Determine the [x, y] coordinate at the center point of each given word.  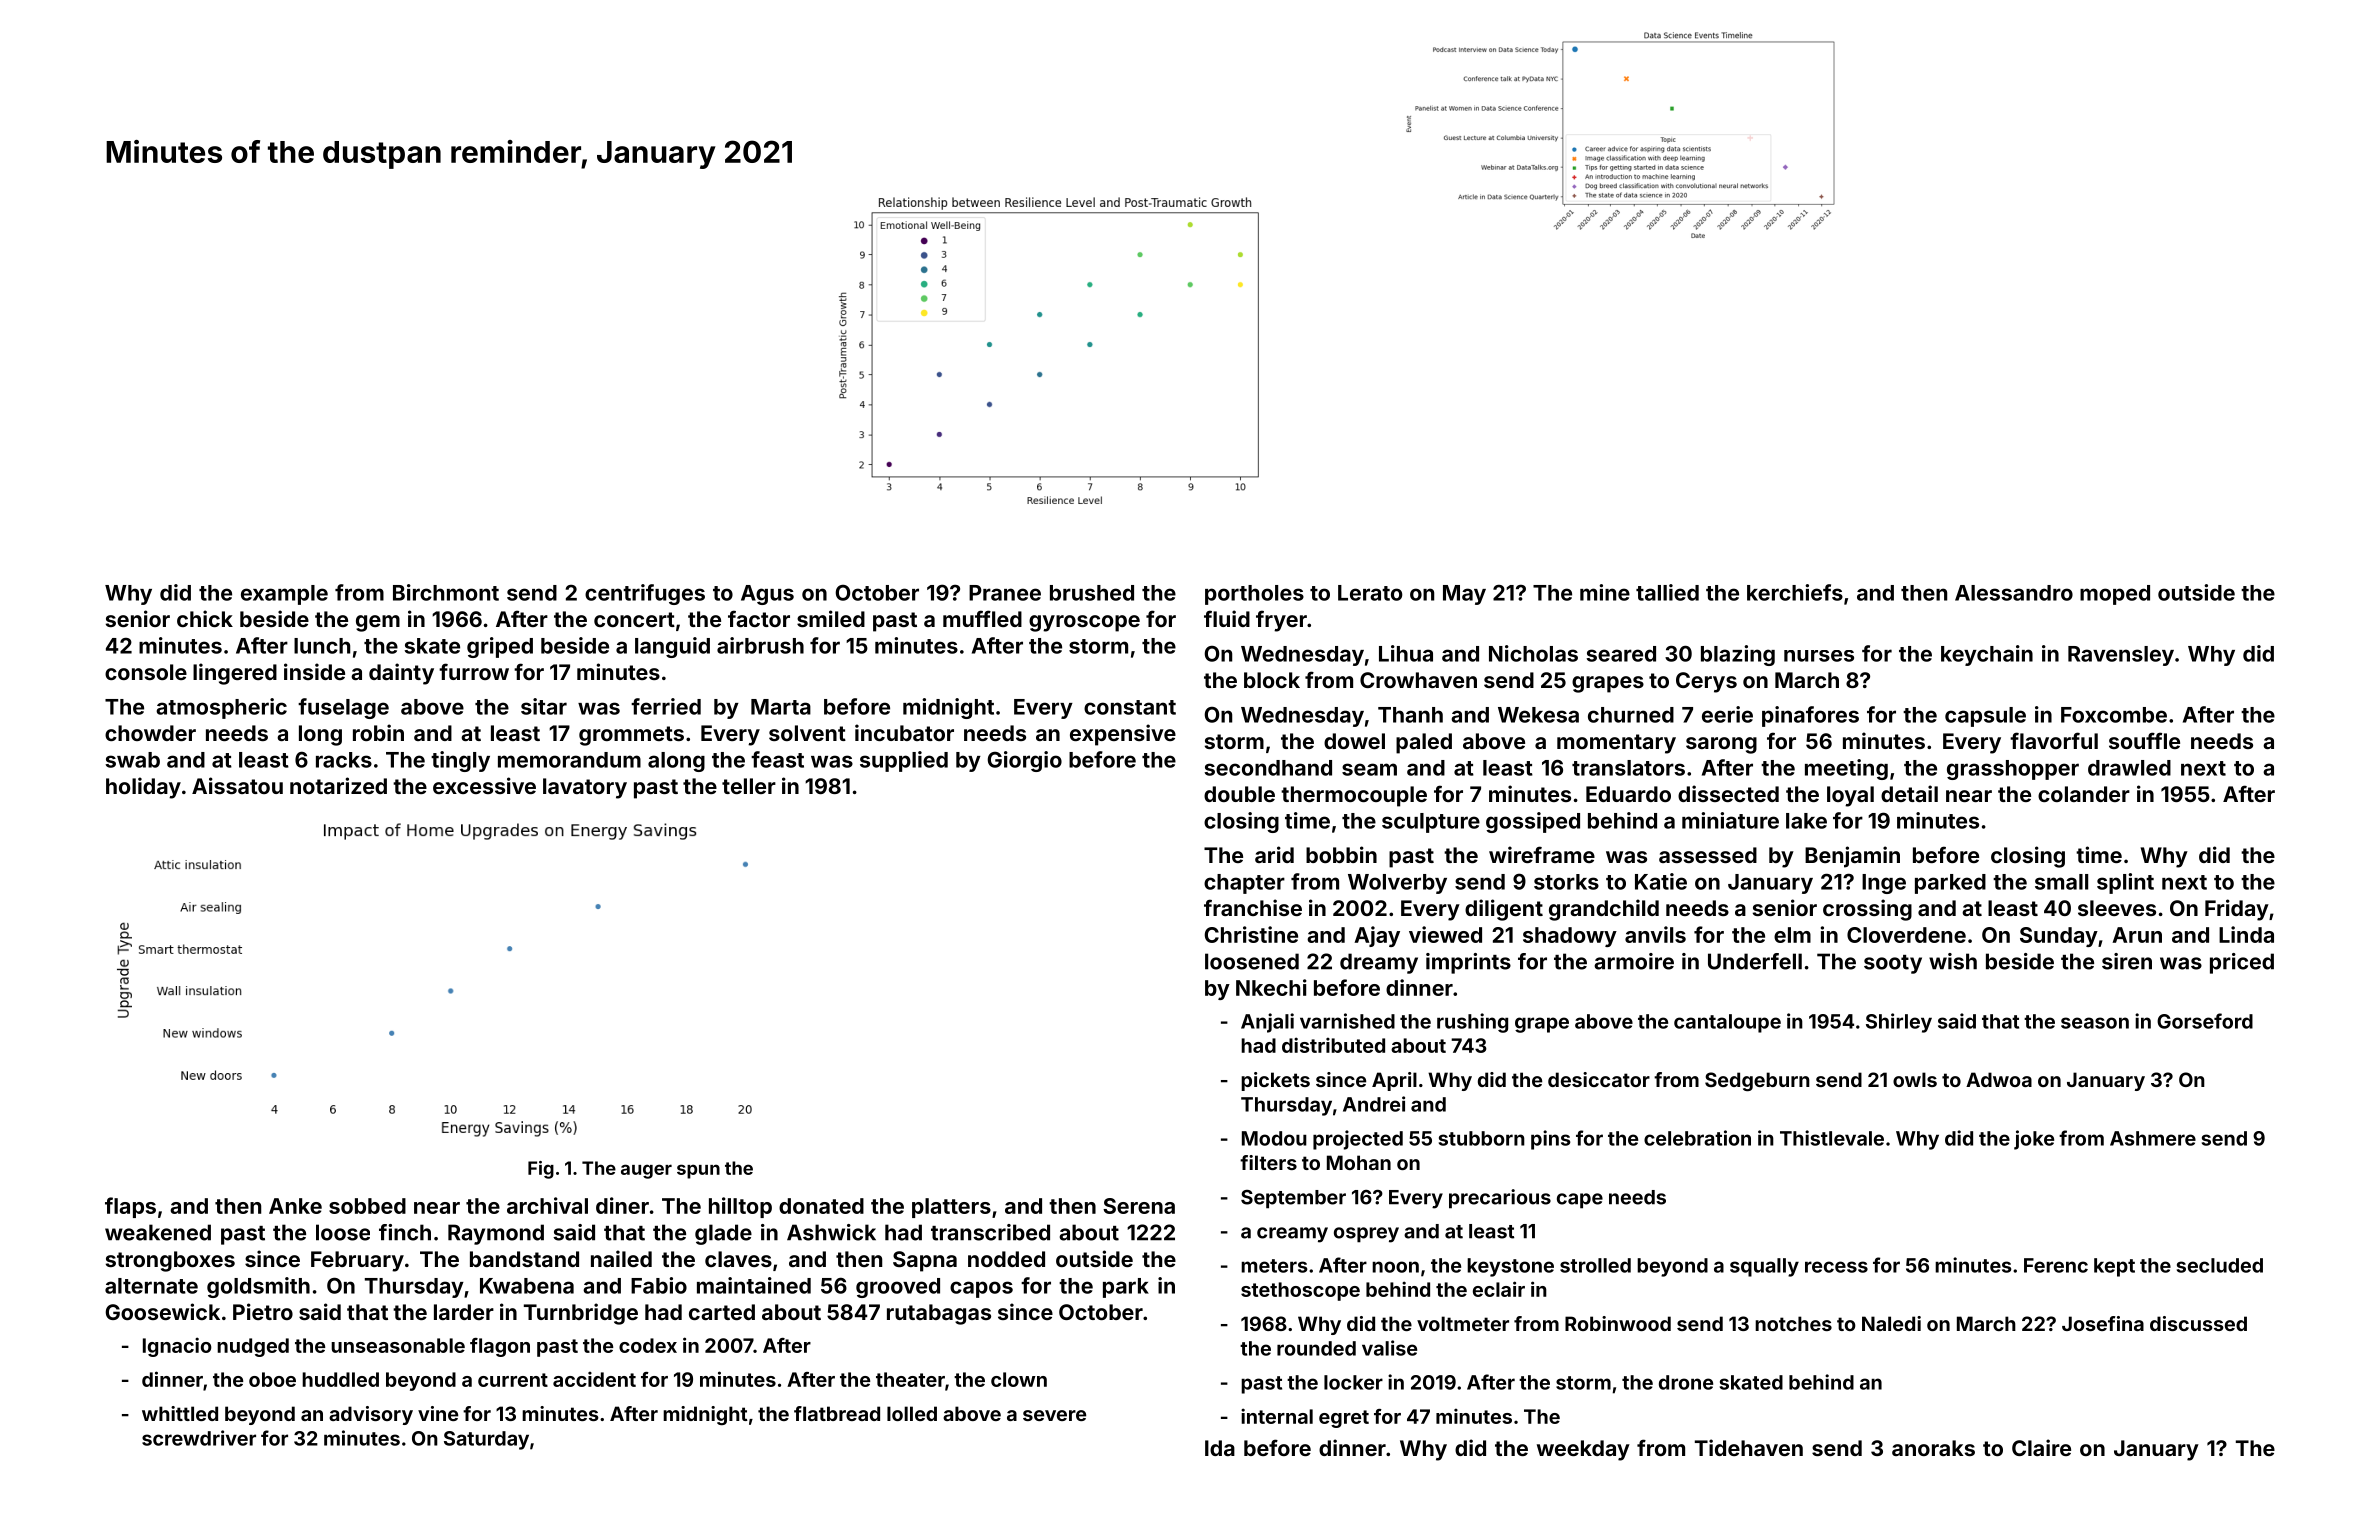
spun [698, 1171]
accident [594, 1379]
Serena [1139, 1206]
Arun [2137, 935]
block [1272, 680]
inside [314, 671]
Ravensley [2121, 656]
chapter [1244, 884]
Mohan [1359, 1162]
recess [1836, 1267]
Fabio [659, 1285]
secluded [2220, 1265]
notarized [338, 785]
